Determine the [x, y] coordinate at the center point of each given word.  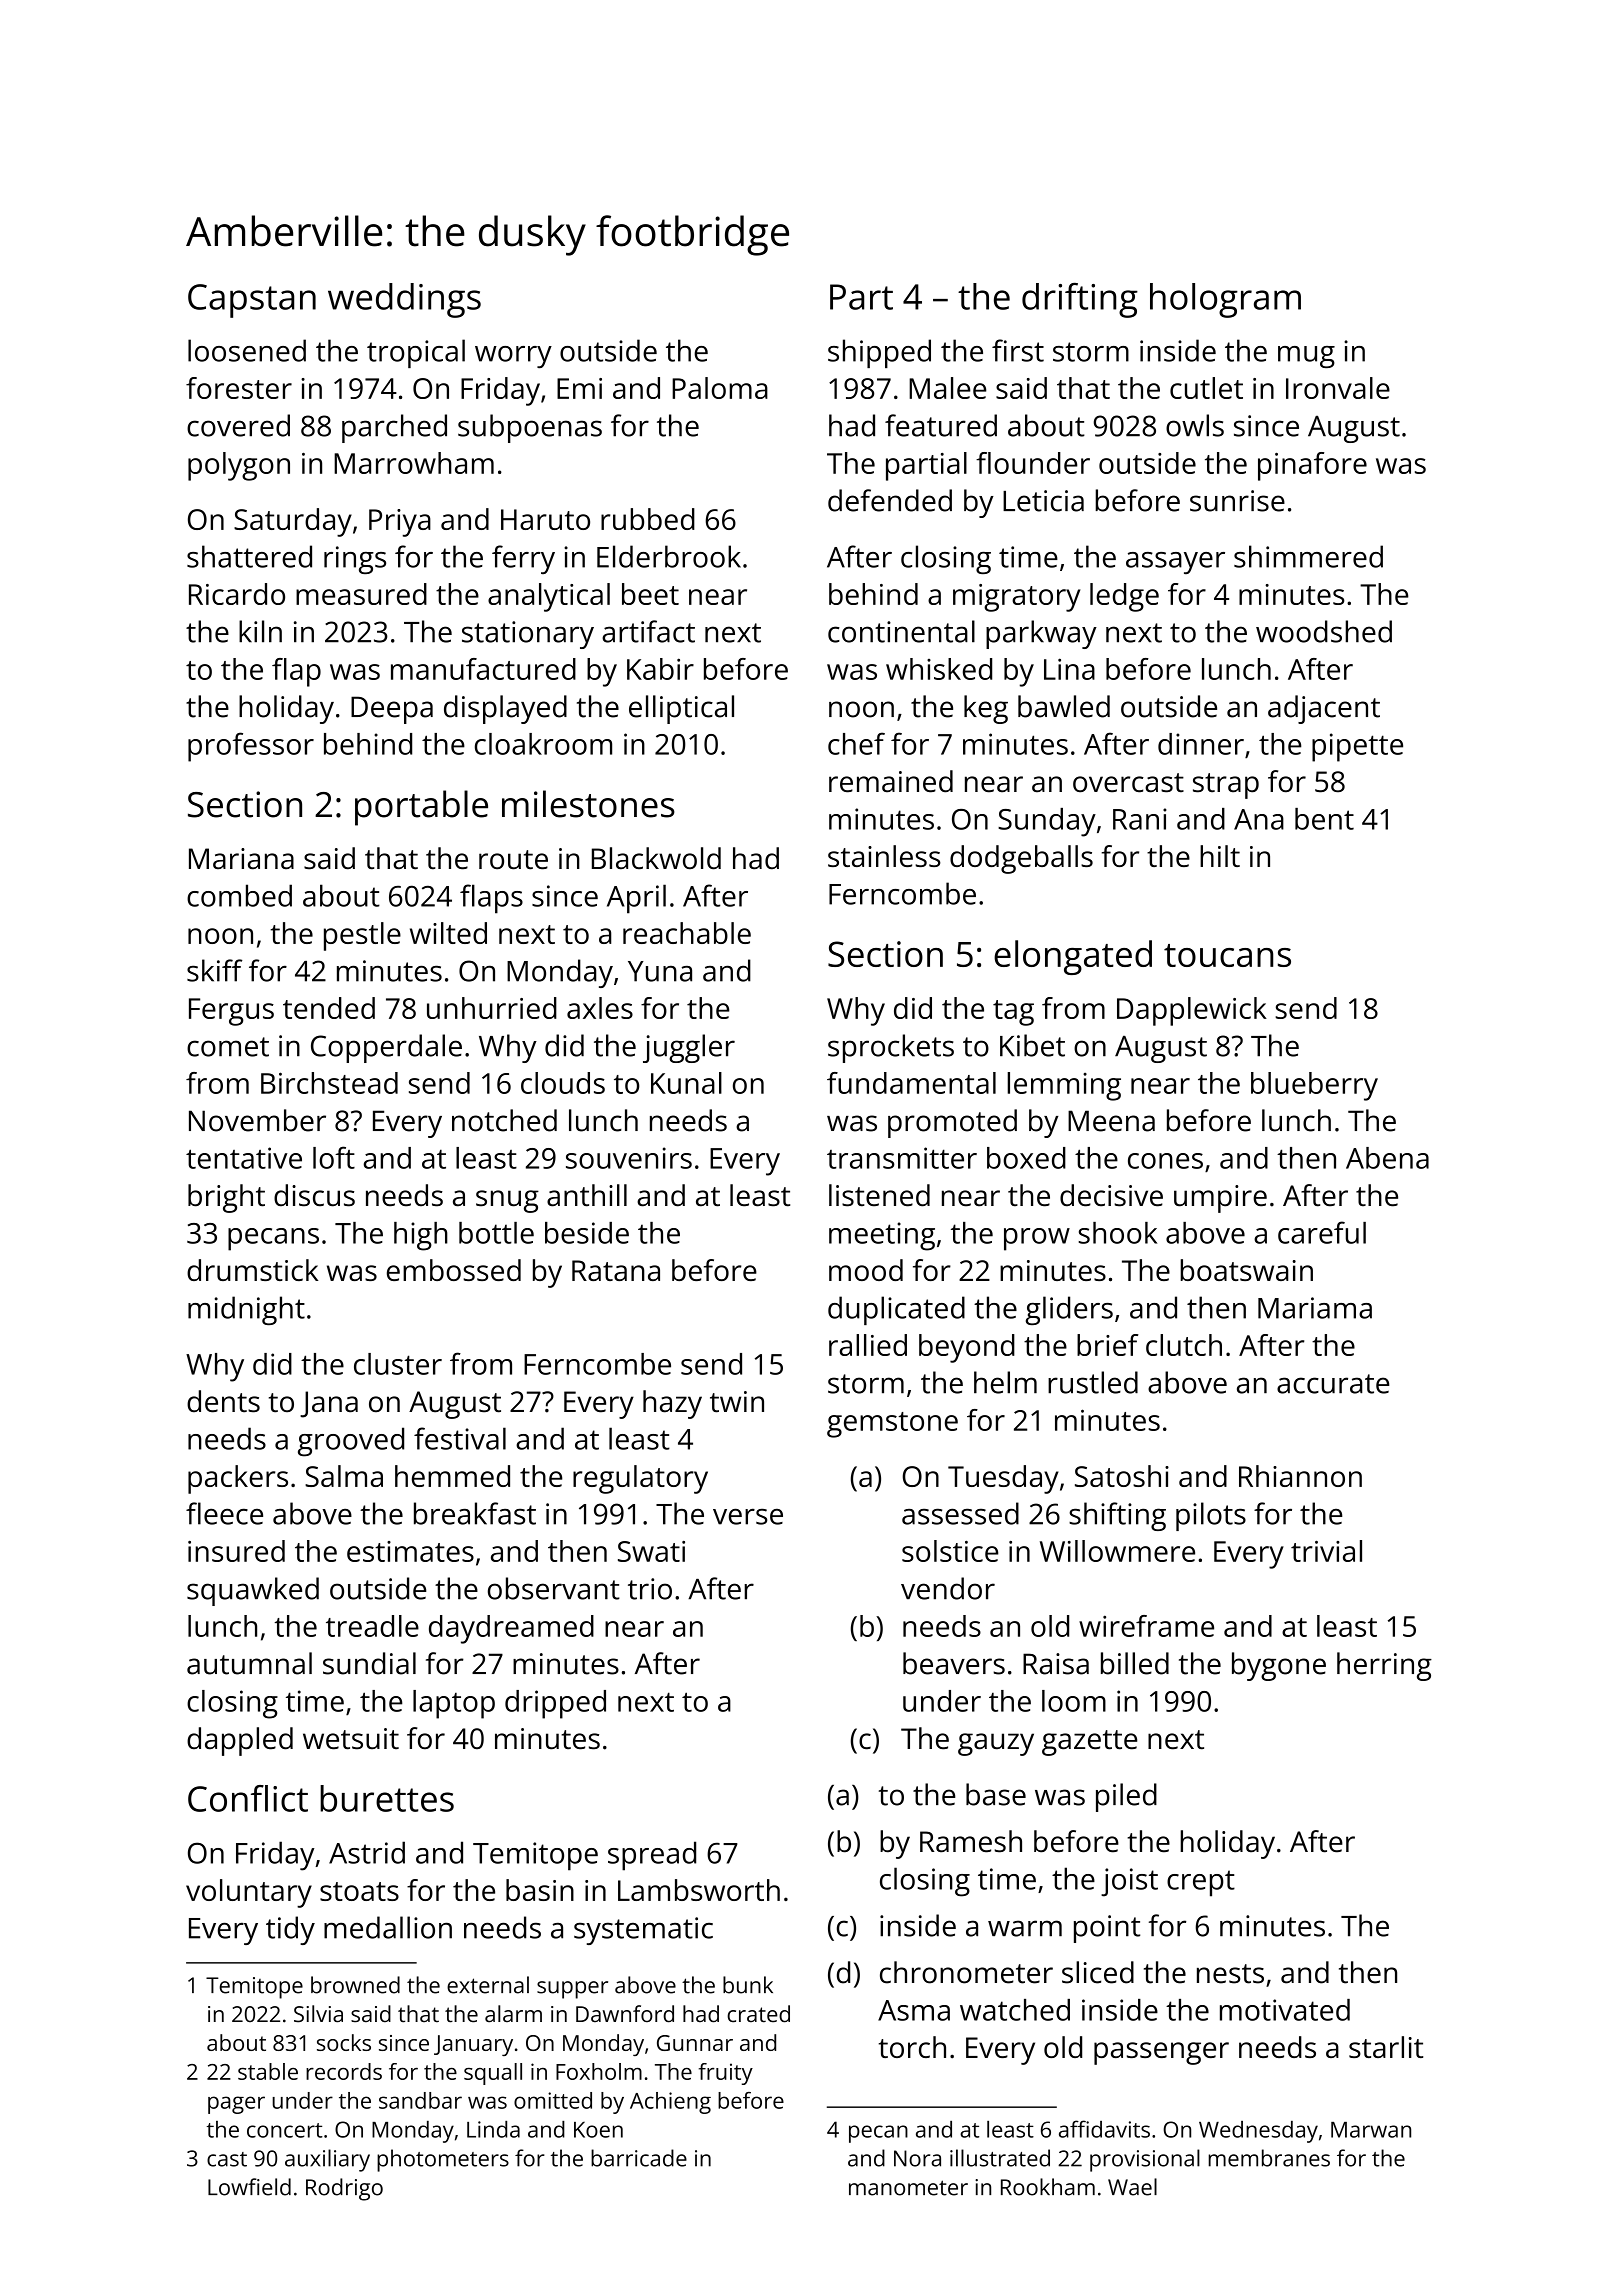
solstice [950, 1551]
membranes [1269, 2158]
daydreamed [511, 1629]
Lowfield [249, 2187]
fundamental [911, 1083]
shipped [879, 353]
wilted [448, 933]
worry [513, 357]
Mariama [1315, 1308]
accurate [1333, 1384]
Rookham [1048, 2187]
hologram [1225, 300]
